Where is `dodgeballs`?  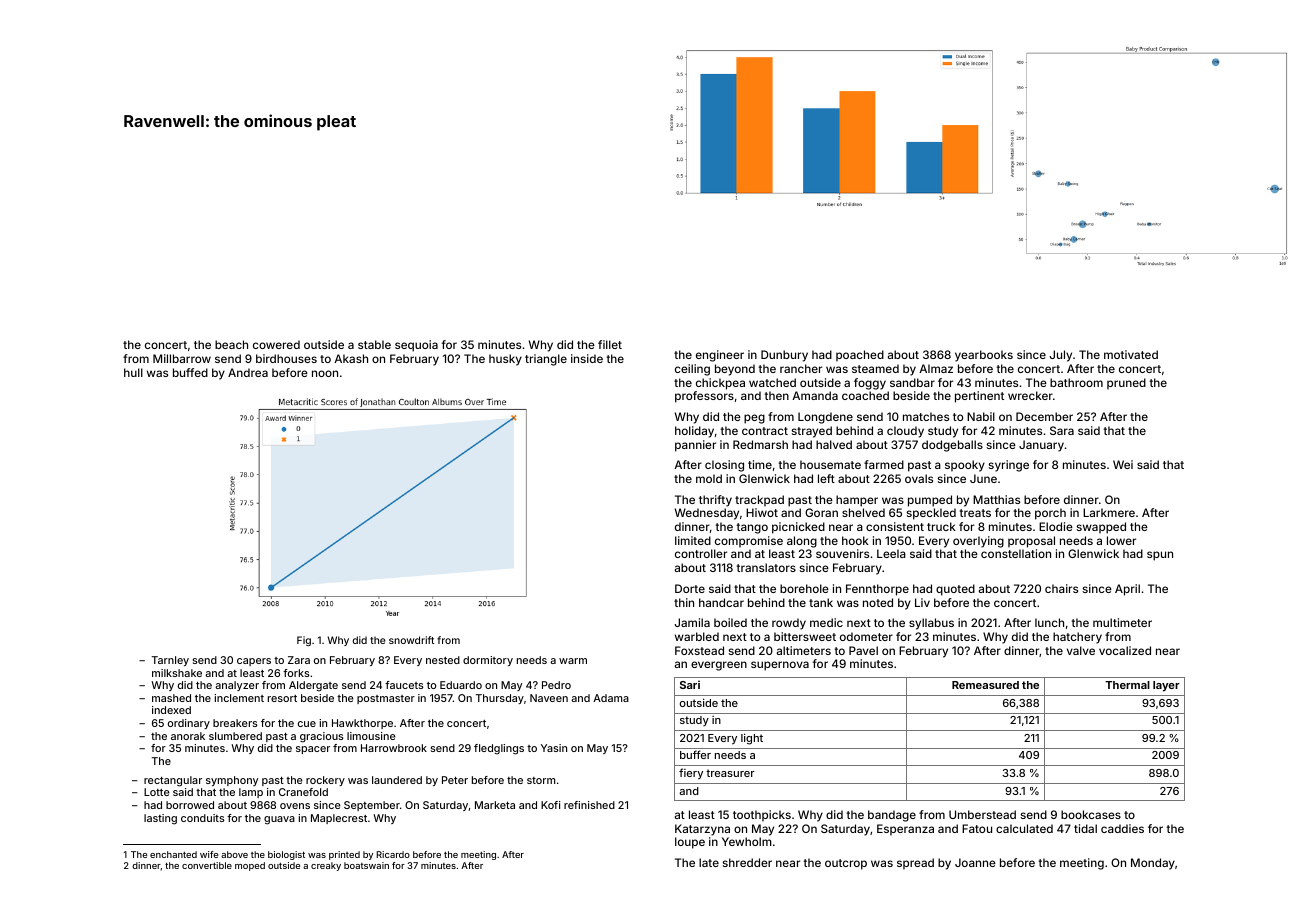 dodgeballs is located at coordinates (952, 446).
